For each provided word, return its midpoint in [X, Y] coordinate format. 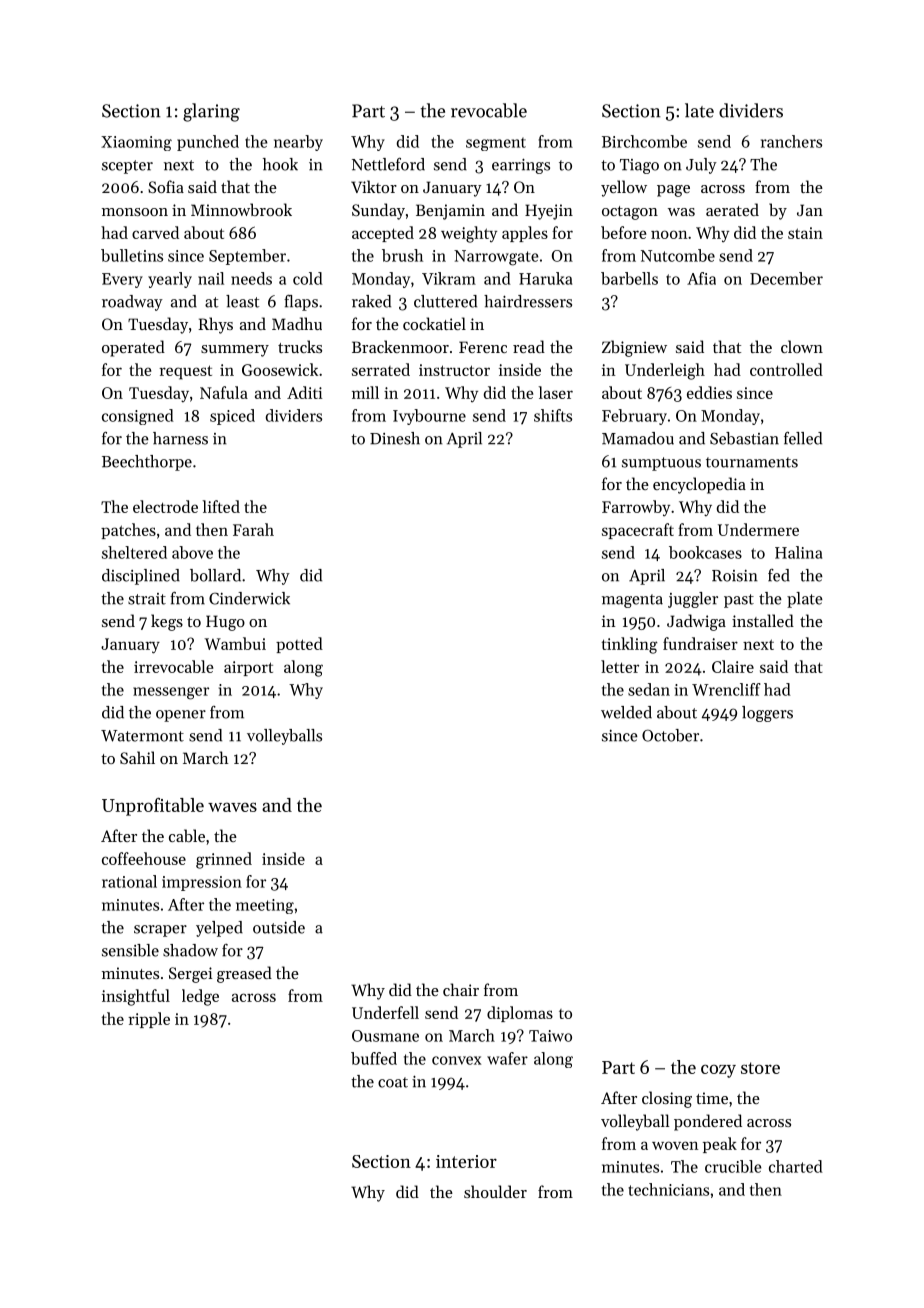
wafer [507, 1058]
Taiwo [550, 1036]
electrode [165, 506]
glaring [211, 112]
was [681, 212]
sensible [130, 950]
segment [496, 144]
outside [279, 927]
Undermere [758, 529]
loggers [767, 714]
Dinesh [395, 438]
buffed [374, 1058]
